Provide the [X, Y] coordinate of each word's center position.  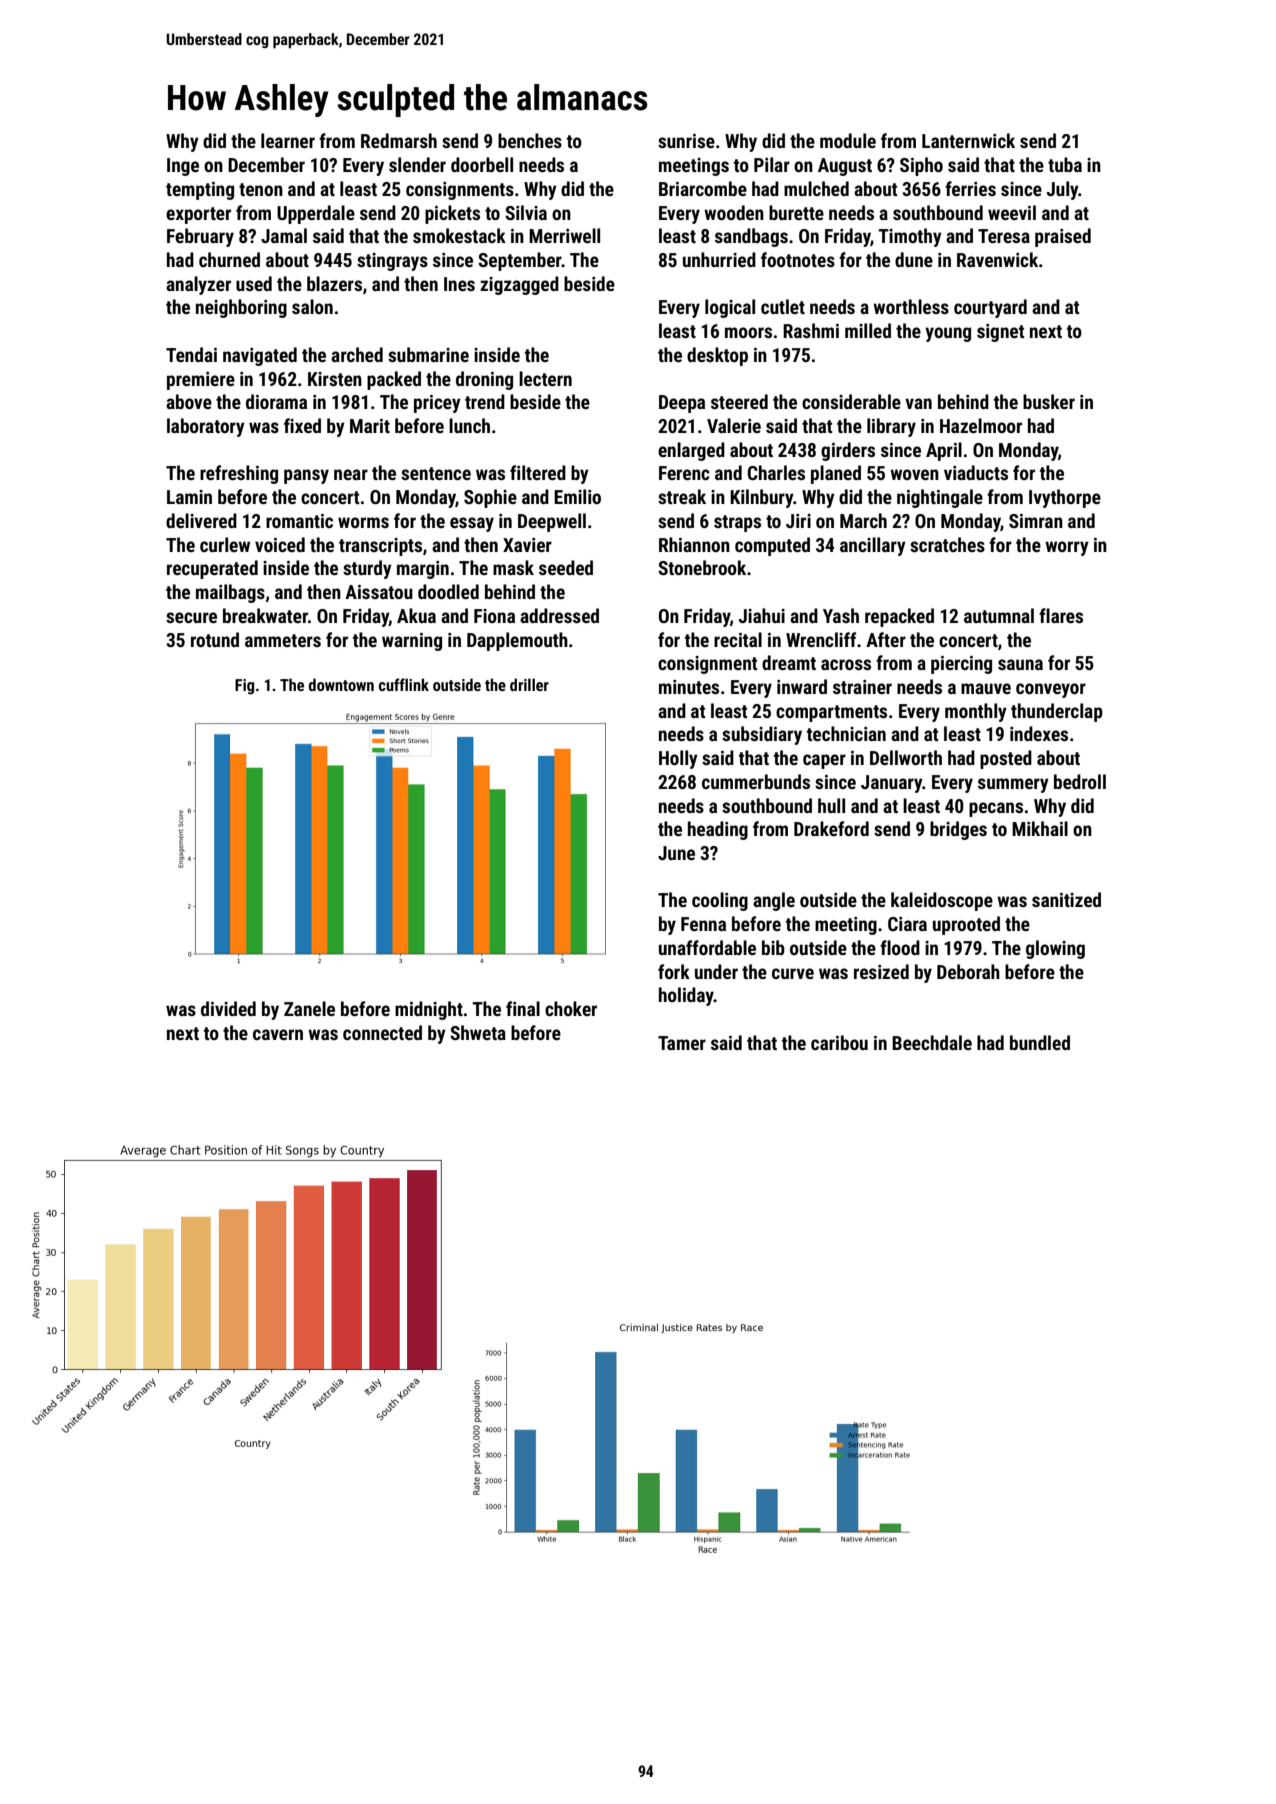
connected [382, 1032]
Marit [370, 426]
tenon [261, 189]
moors [748, 332]
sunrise [686, 141]
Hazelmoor [981, 425]
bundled [1040, 1042]
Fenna [703, 924]
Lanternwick [968, 140]
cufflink [404, 684]
